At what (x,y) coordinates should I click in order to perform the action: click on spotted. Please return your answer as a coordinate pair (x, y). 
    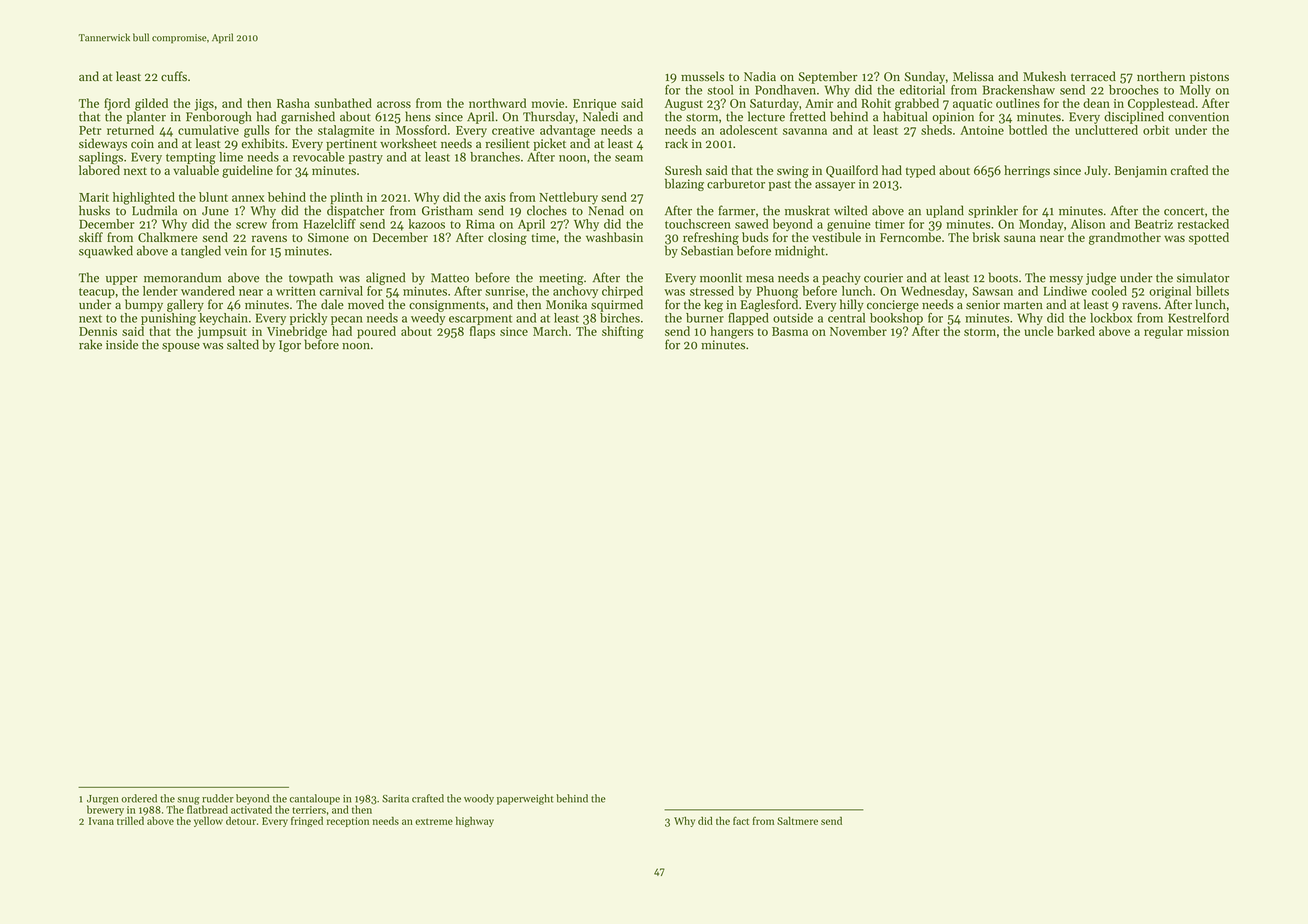
    Looking at the image, I should click on (1209, 238).
